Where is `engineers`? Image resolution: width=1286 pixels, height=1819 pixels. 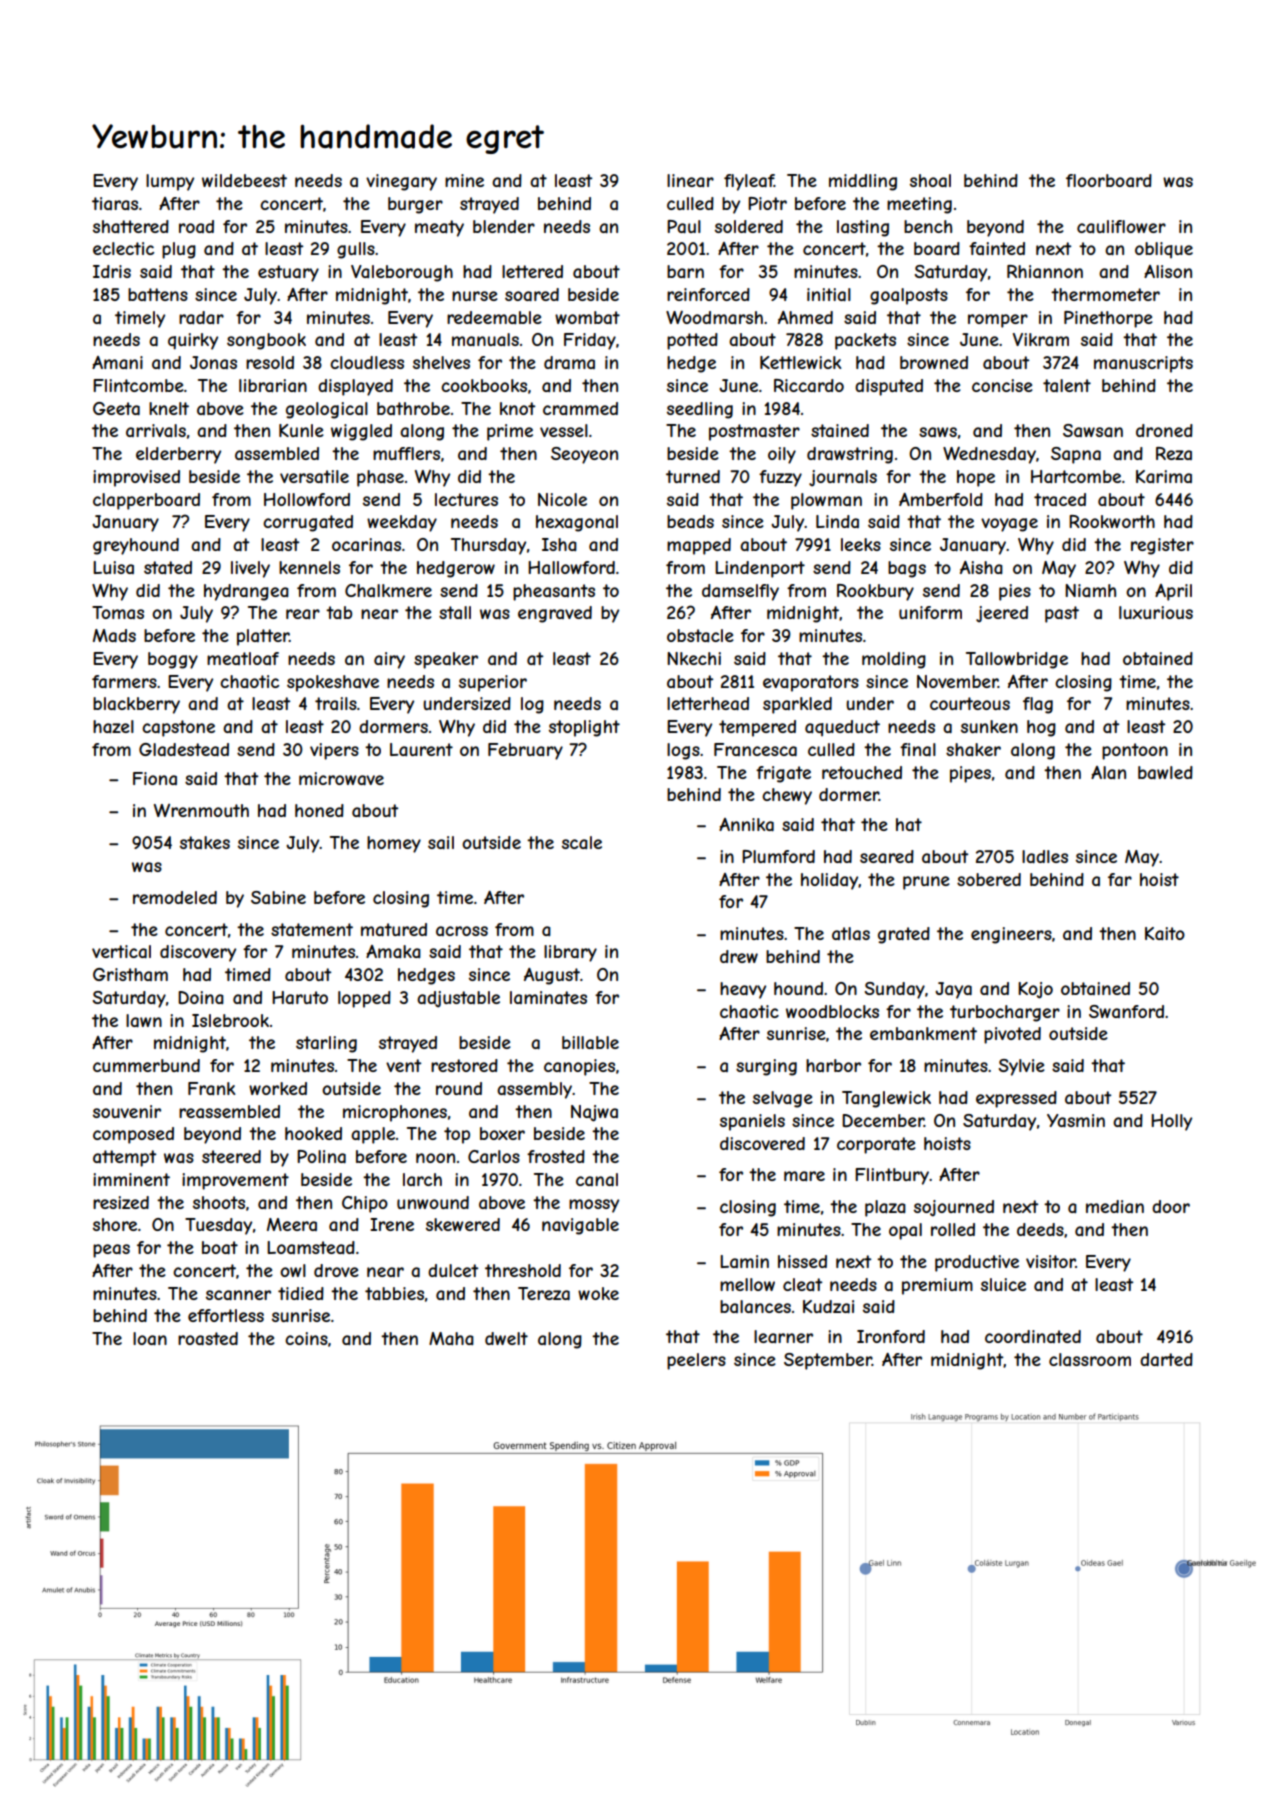 engineers is located at coordinates (1011, 935).
